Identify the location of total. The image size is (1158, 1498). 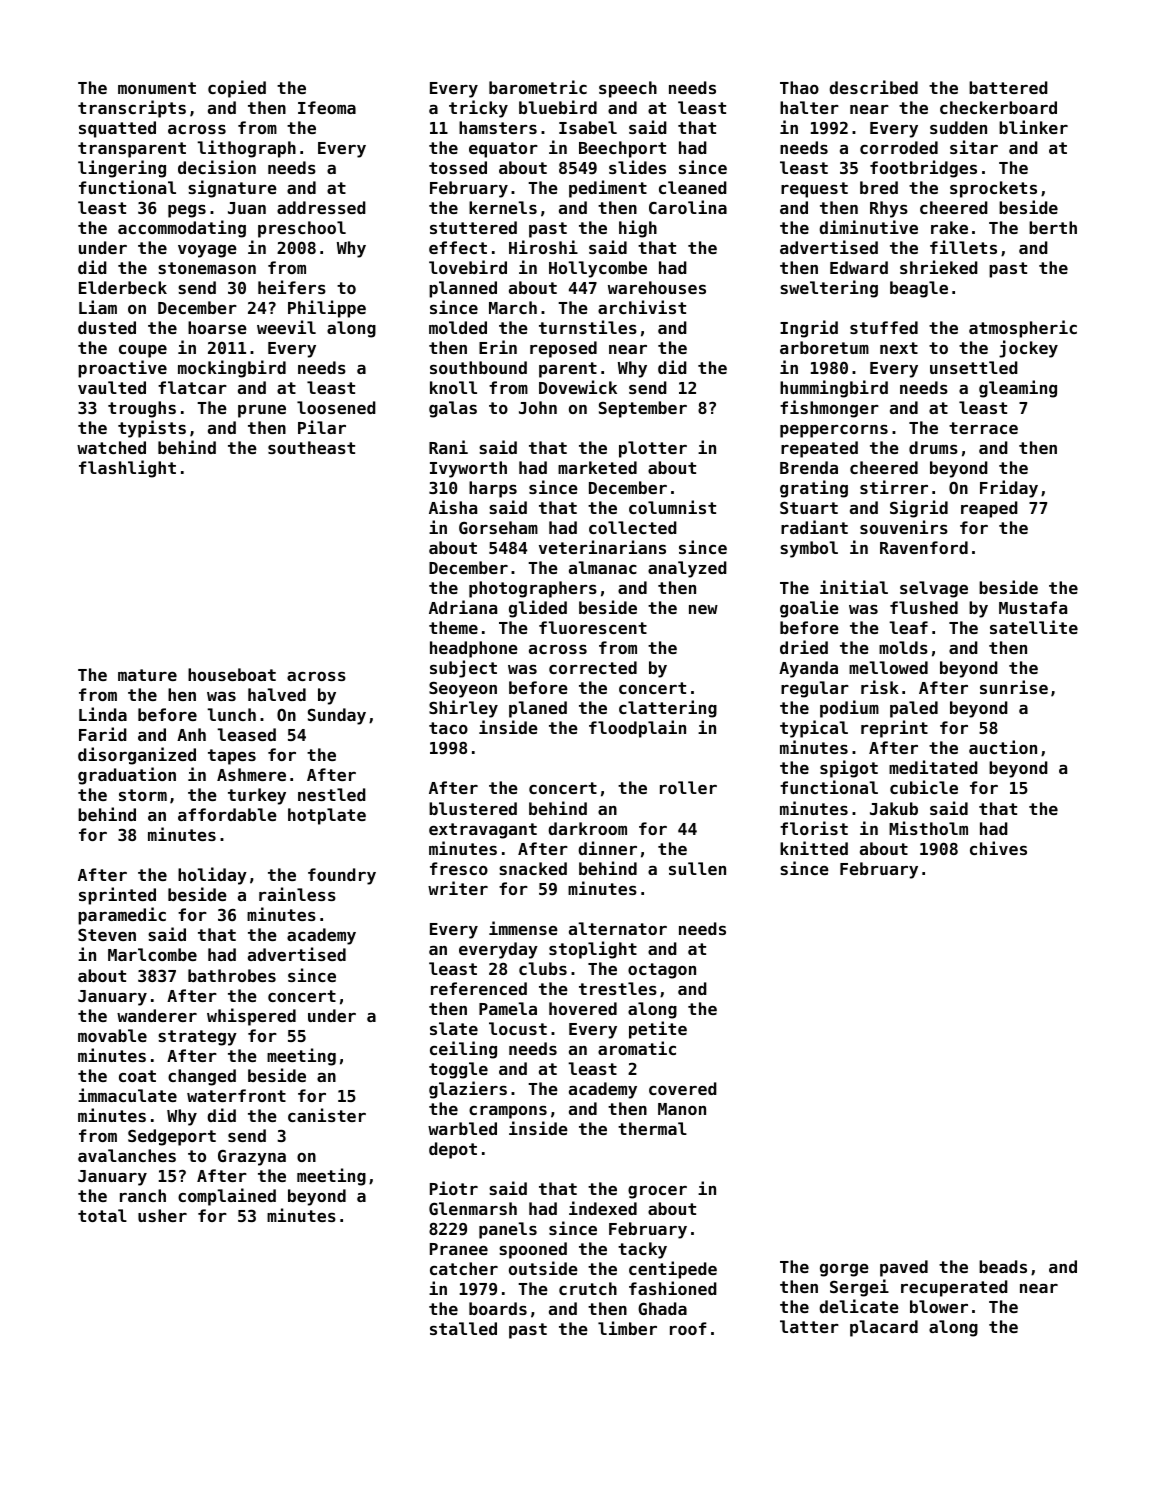
(102, 1215).
